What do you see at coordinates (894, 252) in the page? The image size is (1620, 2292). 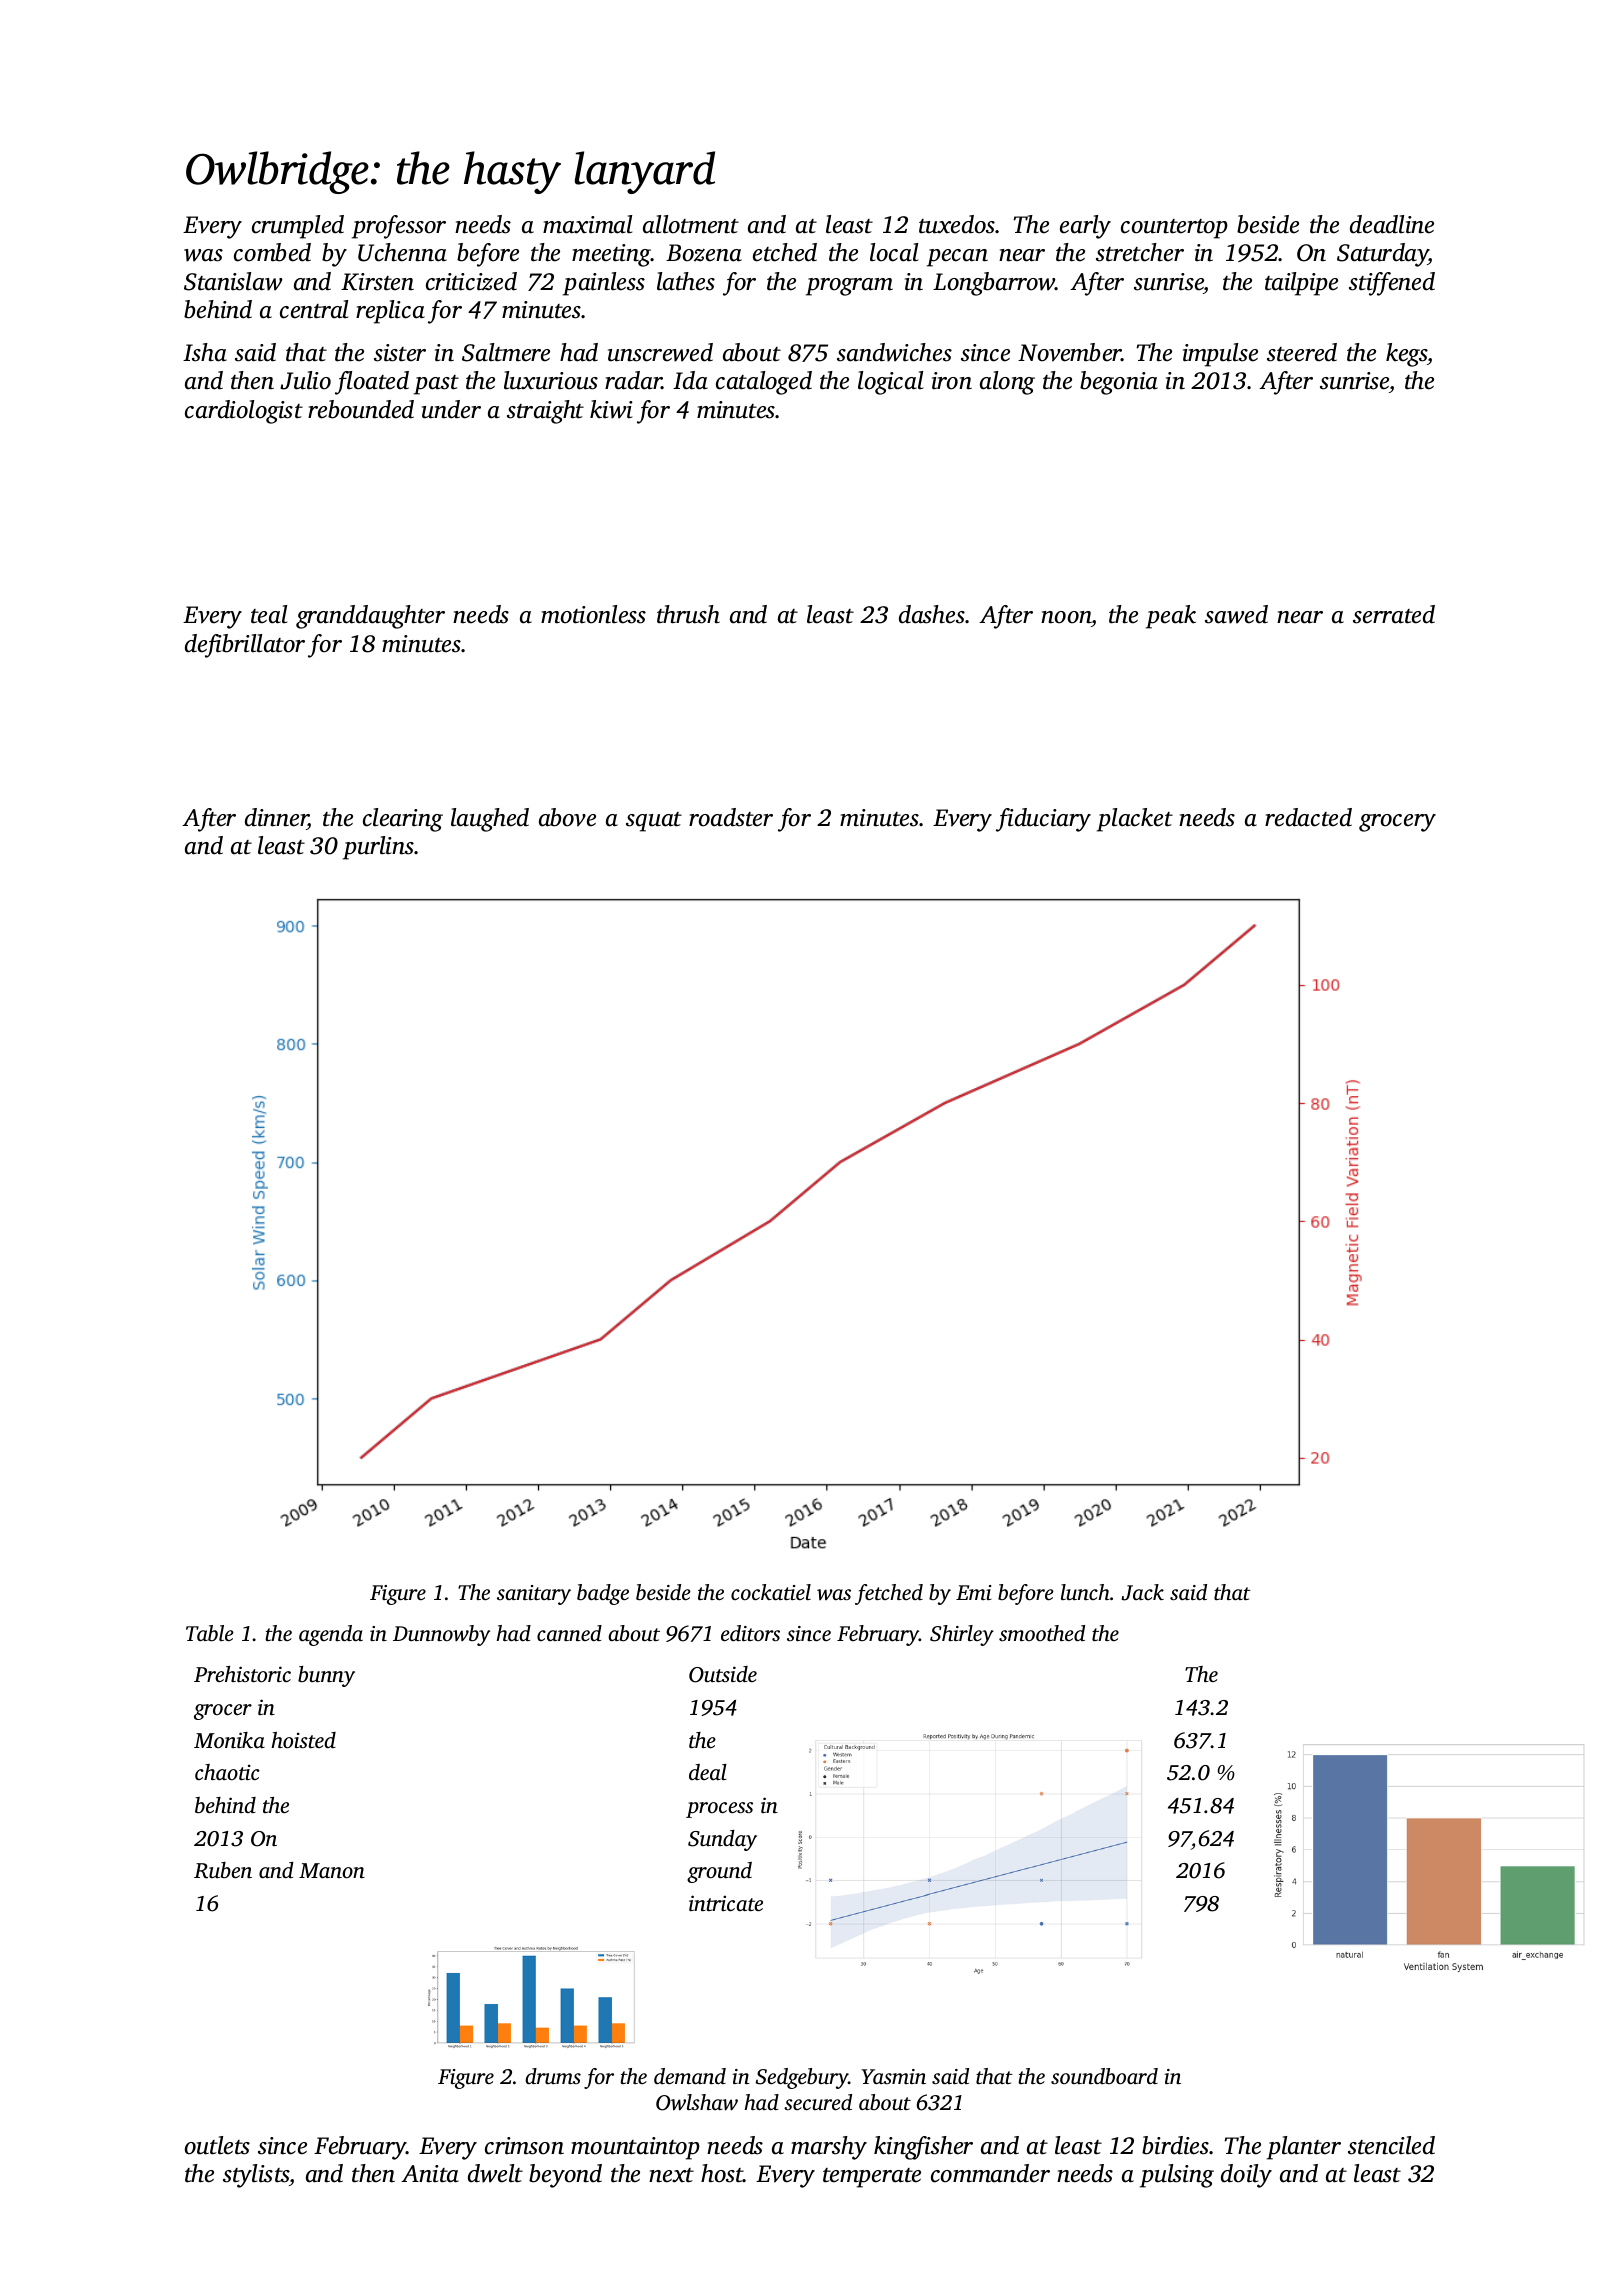 I see `local` at bounding box center [894, 252].
